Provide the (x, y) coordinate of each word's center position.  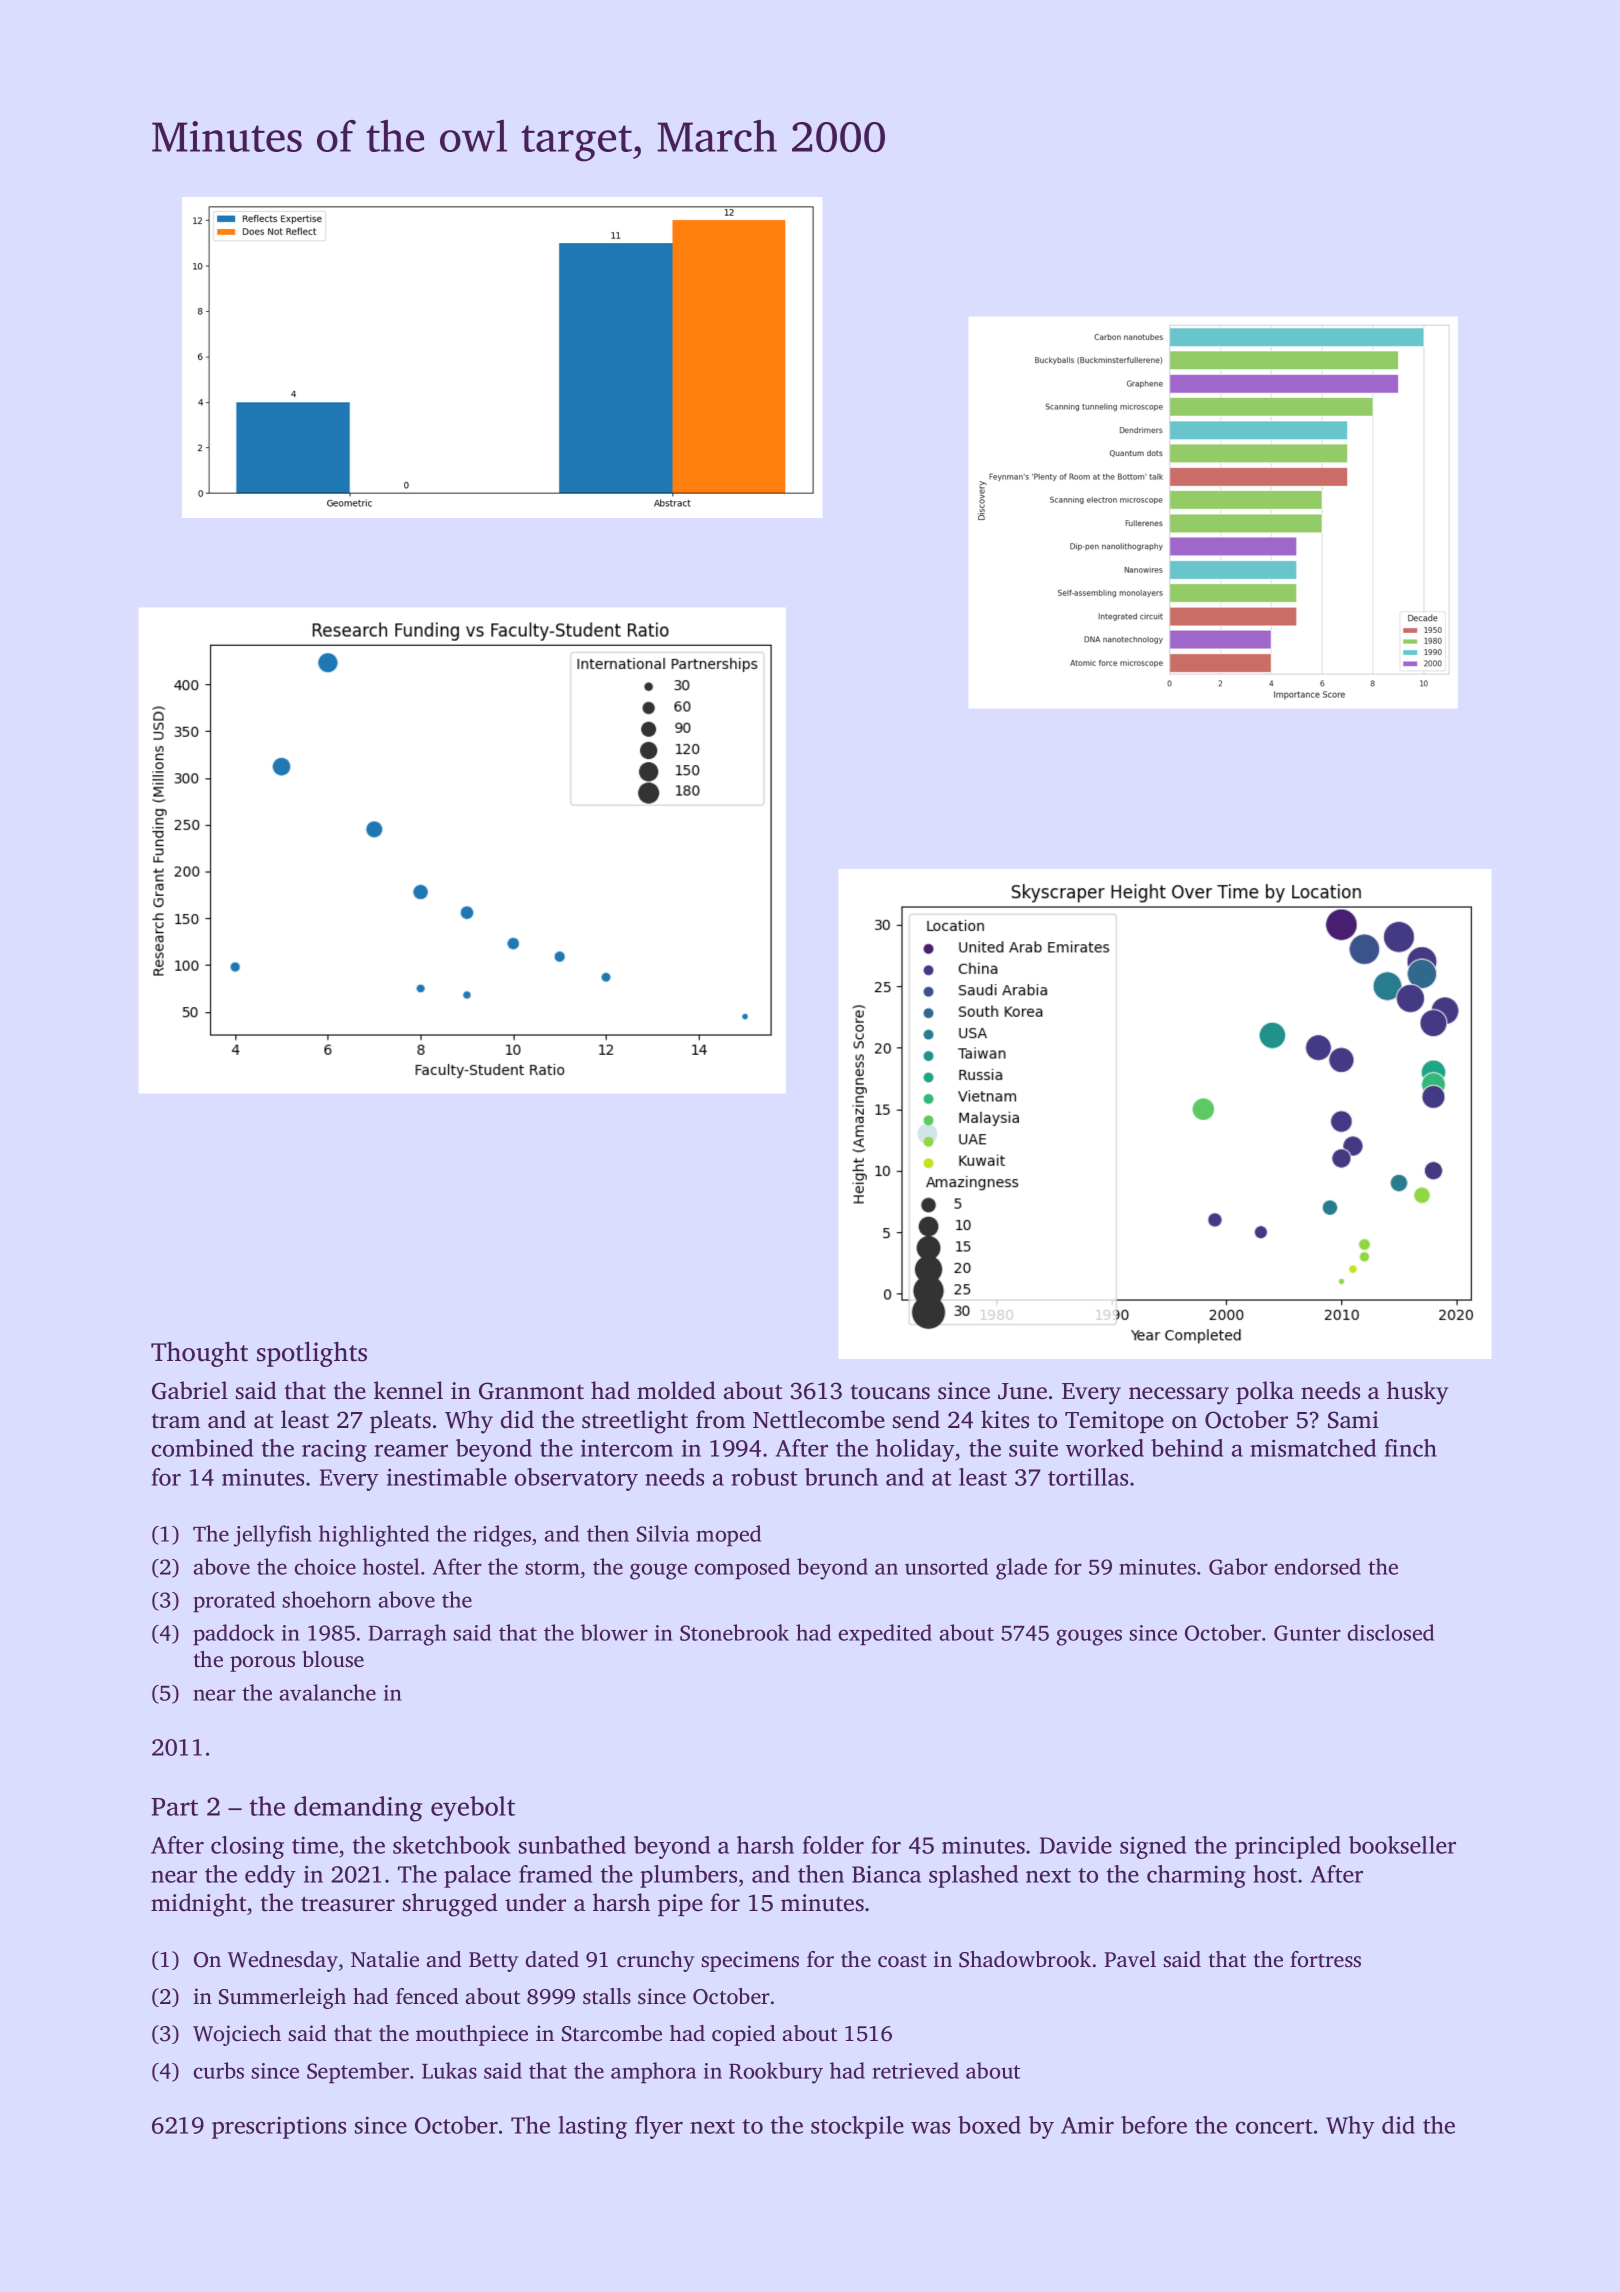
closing (247, 1847)
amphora (653, 2073)
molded (676, 1390)
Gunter (1307, 1633)
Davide (1076, 1845)
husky (1417, 1393)
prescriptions (279, 2127)
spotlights (312, 1354)
